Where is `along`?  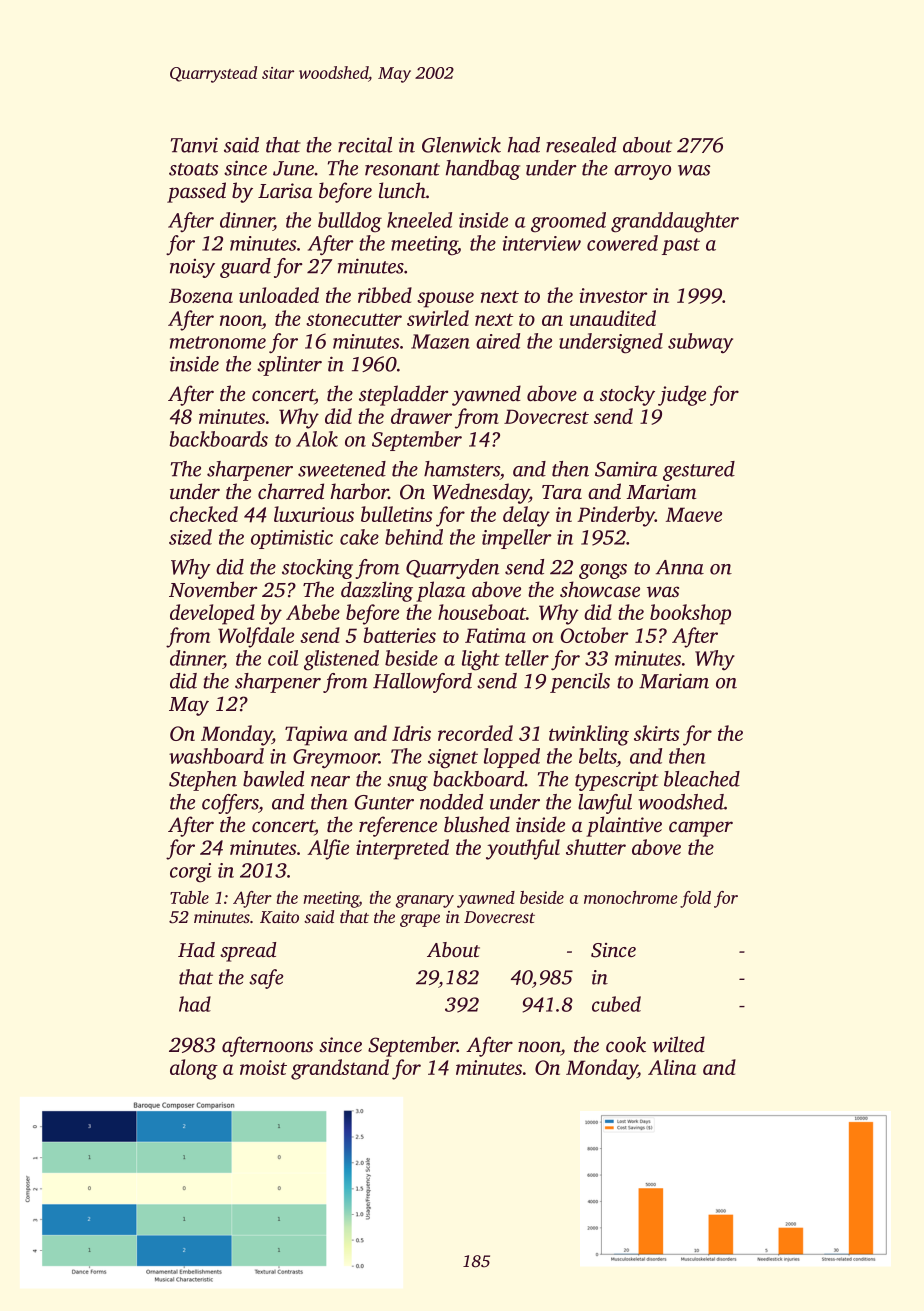
along is located at coordinates (194, 1069).
